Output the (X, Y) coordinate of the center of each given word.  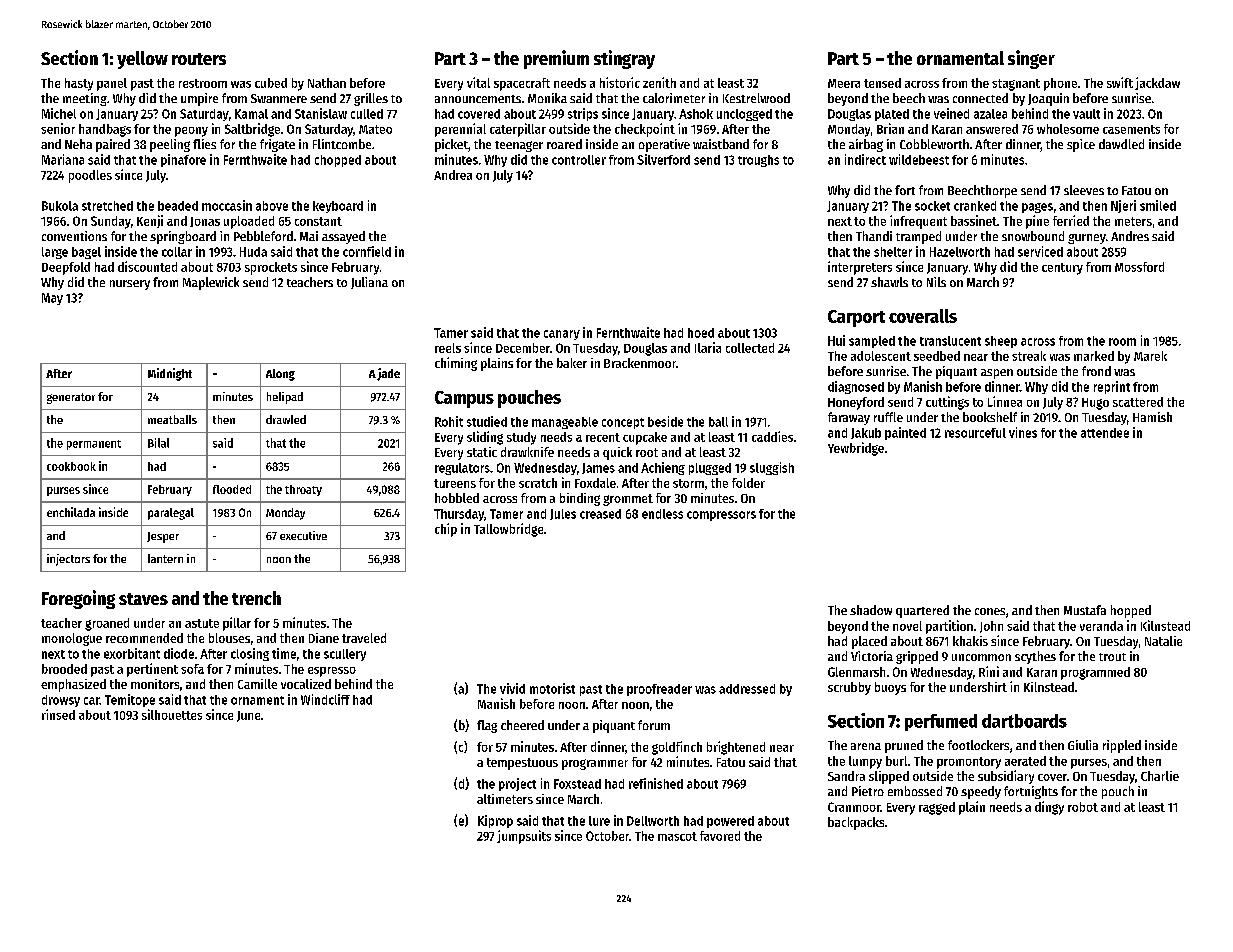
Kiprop (495, 821)
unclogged (744, 115)
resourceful (975, 433)
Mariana (63, 159)
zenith (659, 82)
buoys (890, 688)
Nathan (327, 83)
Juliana (369, 283)
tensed (882, 83)
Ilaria (708, 347)
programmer (595, 764)
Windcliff (325, 699)
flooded (232, 489)
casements (1131, 129)
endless (662, 514)
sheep (1001, 342)
